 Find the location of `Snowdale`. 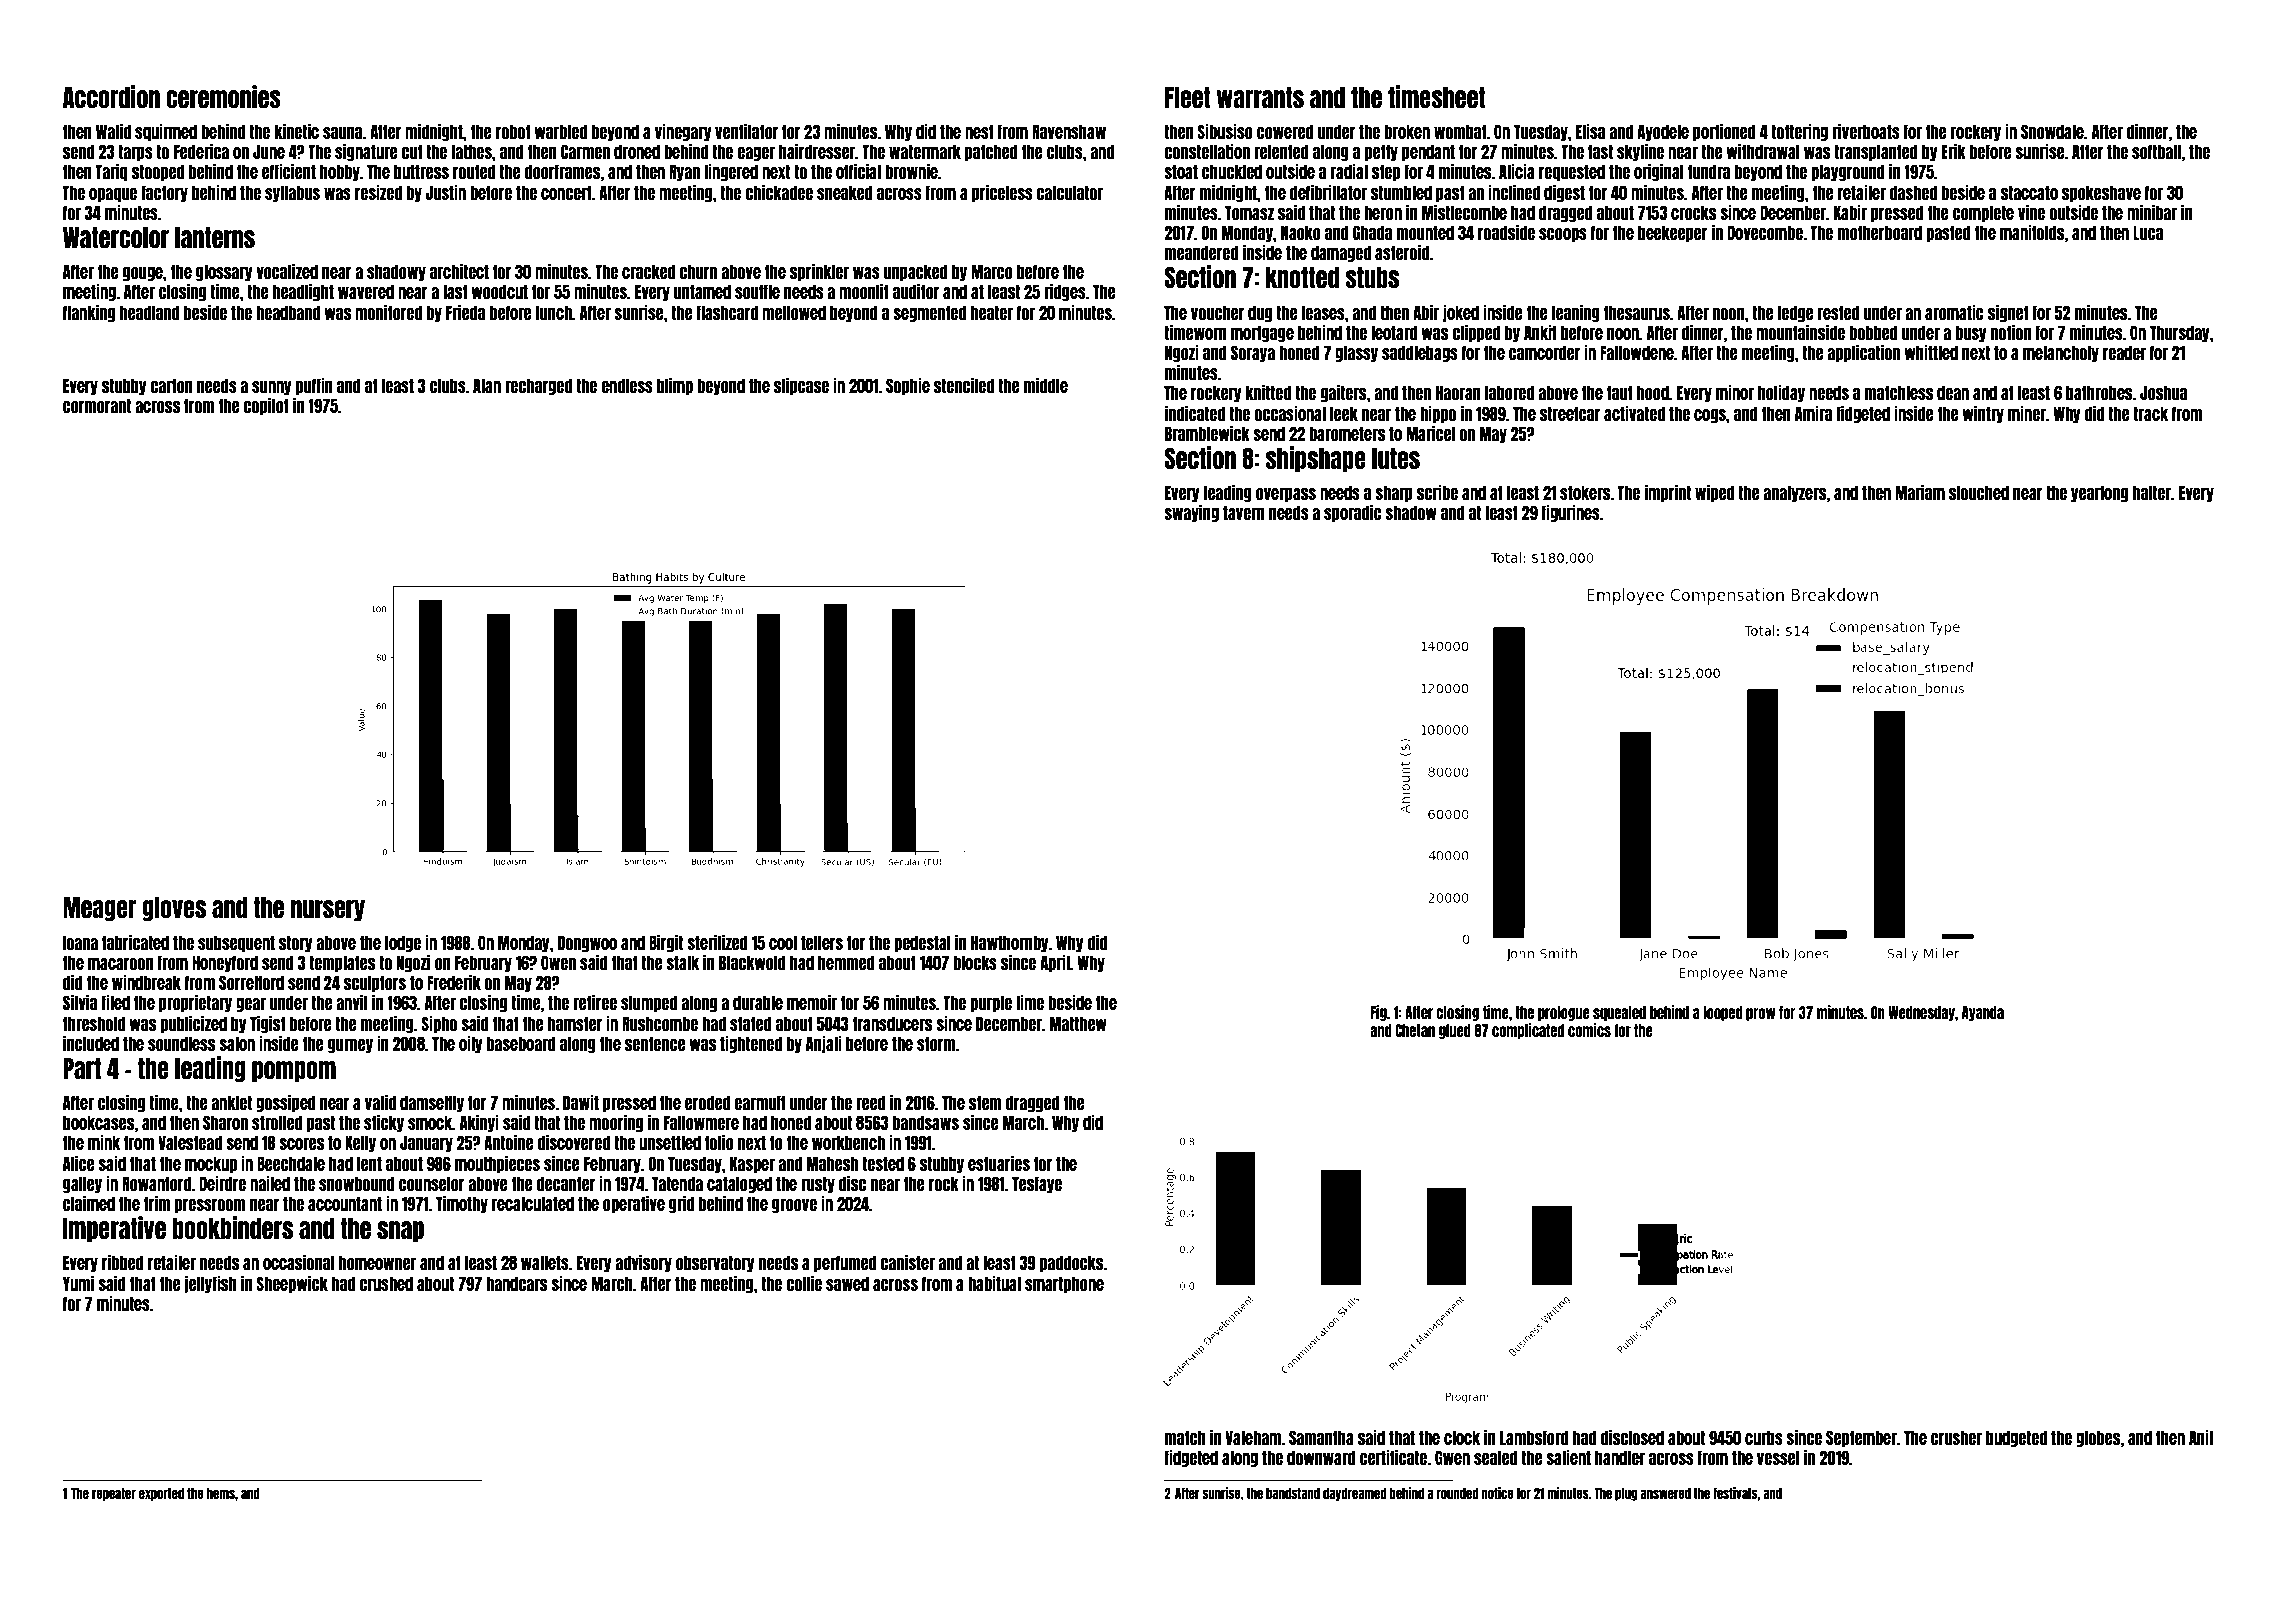

Snowdale is located at coordinates (2052, 131).
